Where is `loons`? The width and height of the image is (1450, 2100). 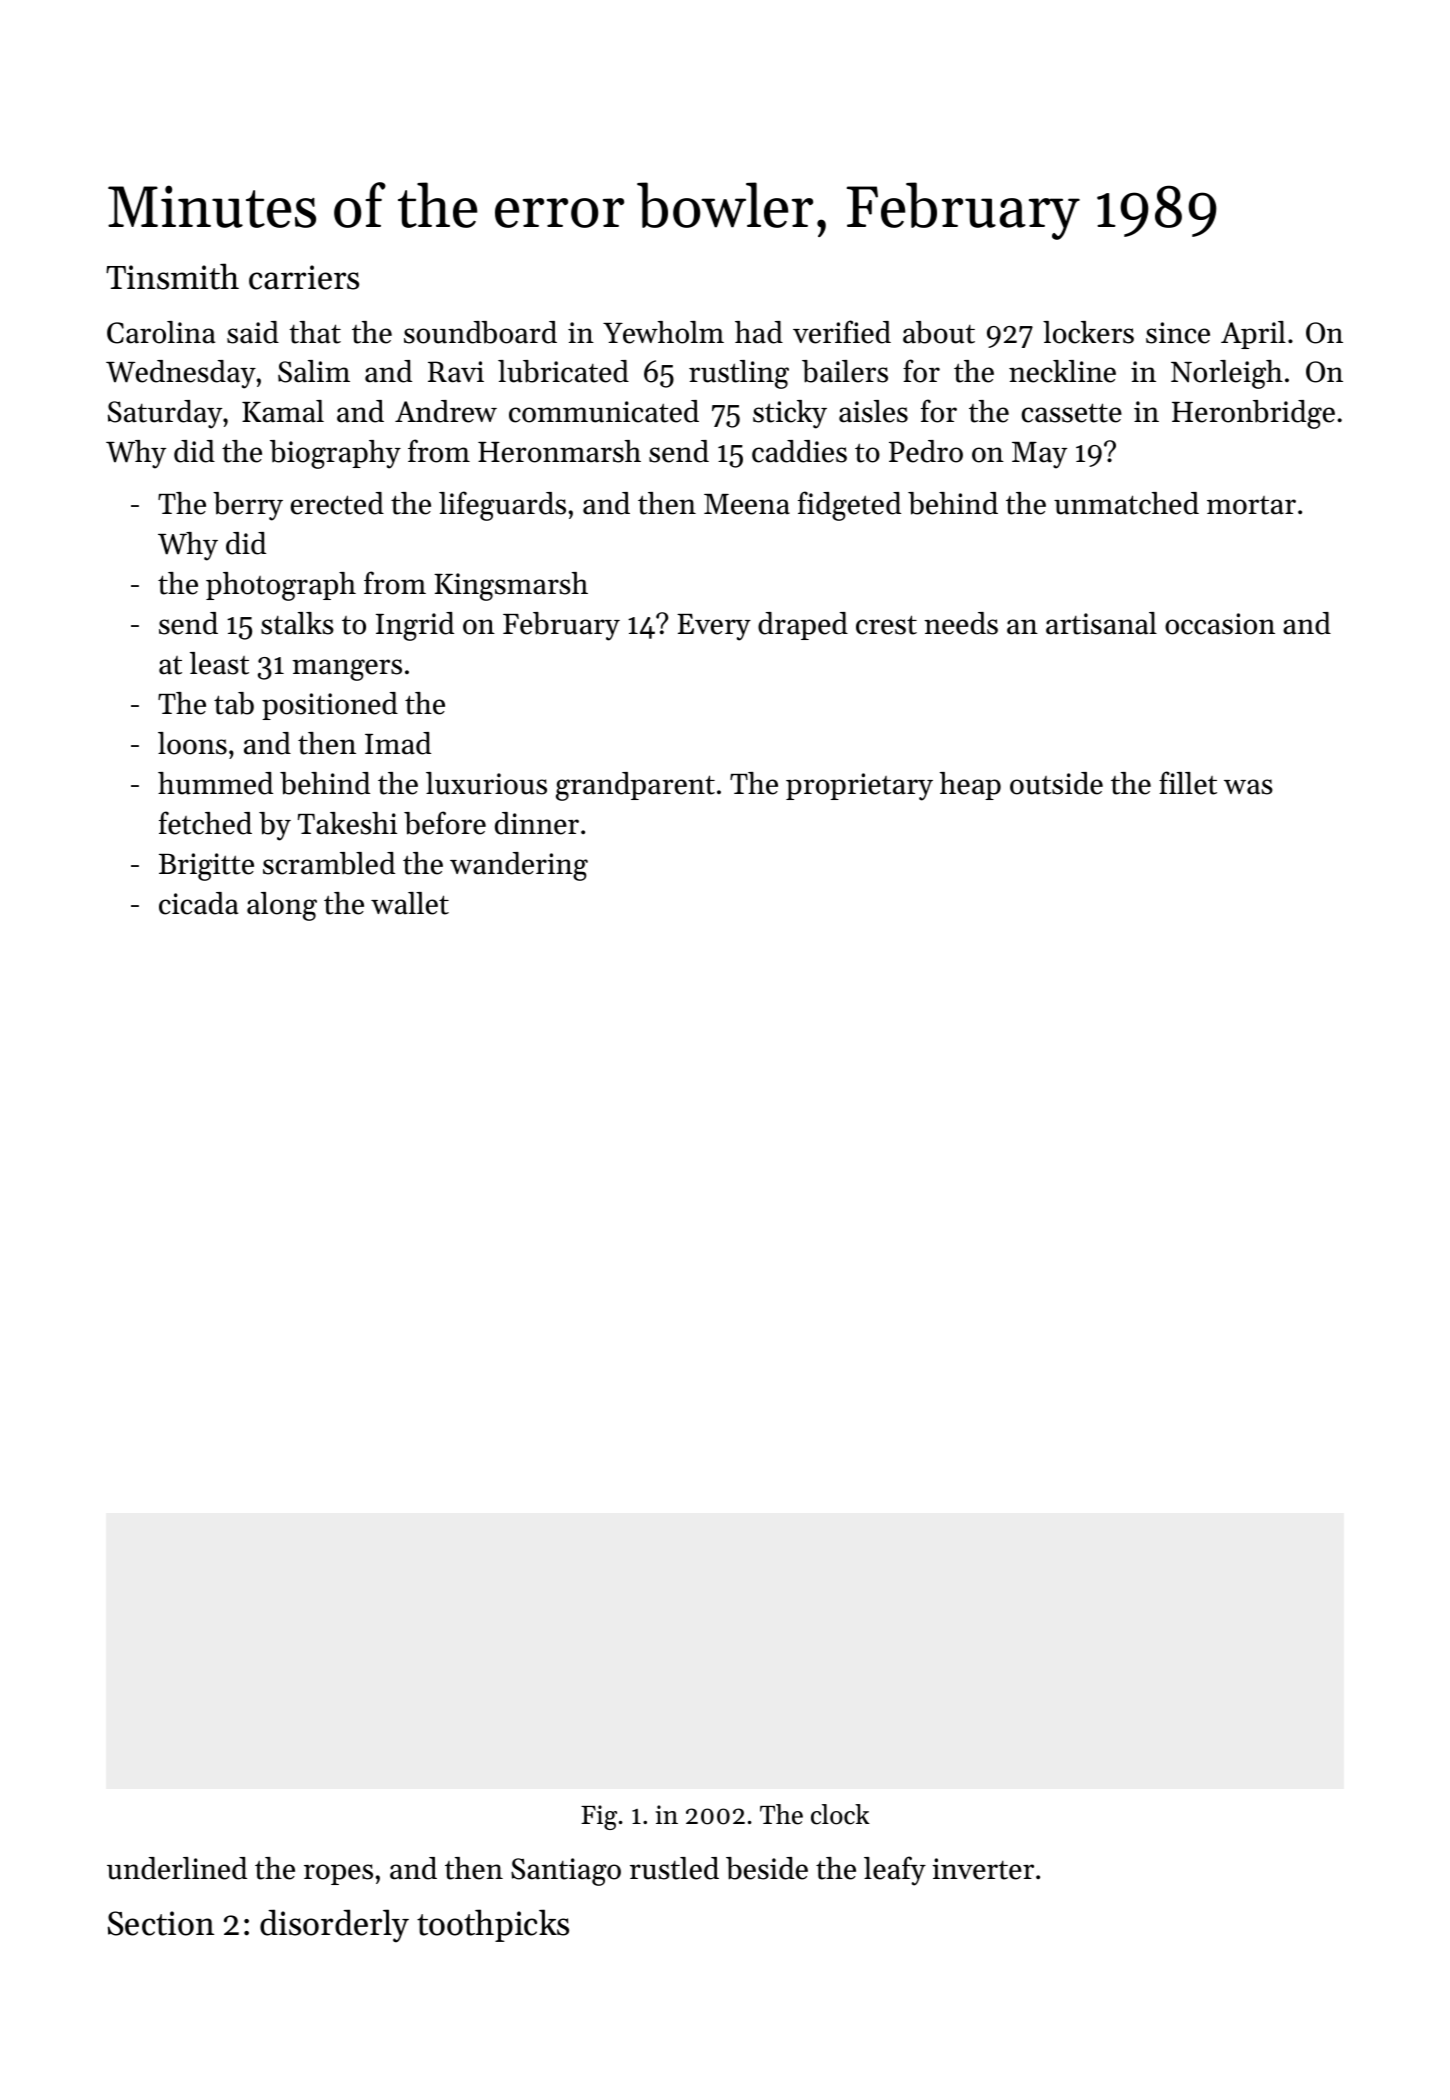 loons is located at coordinates (192, 743).
